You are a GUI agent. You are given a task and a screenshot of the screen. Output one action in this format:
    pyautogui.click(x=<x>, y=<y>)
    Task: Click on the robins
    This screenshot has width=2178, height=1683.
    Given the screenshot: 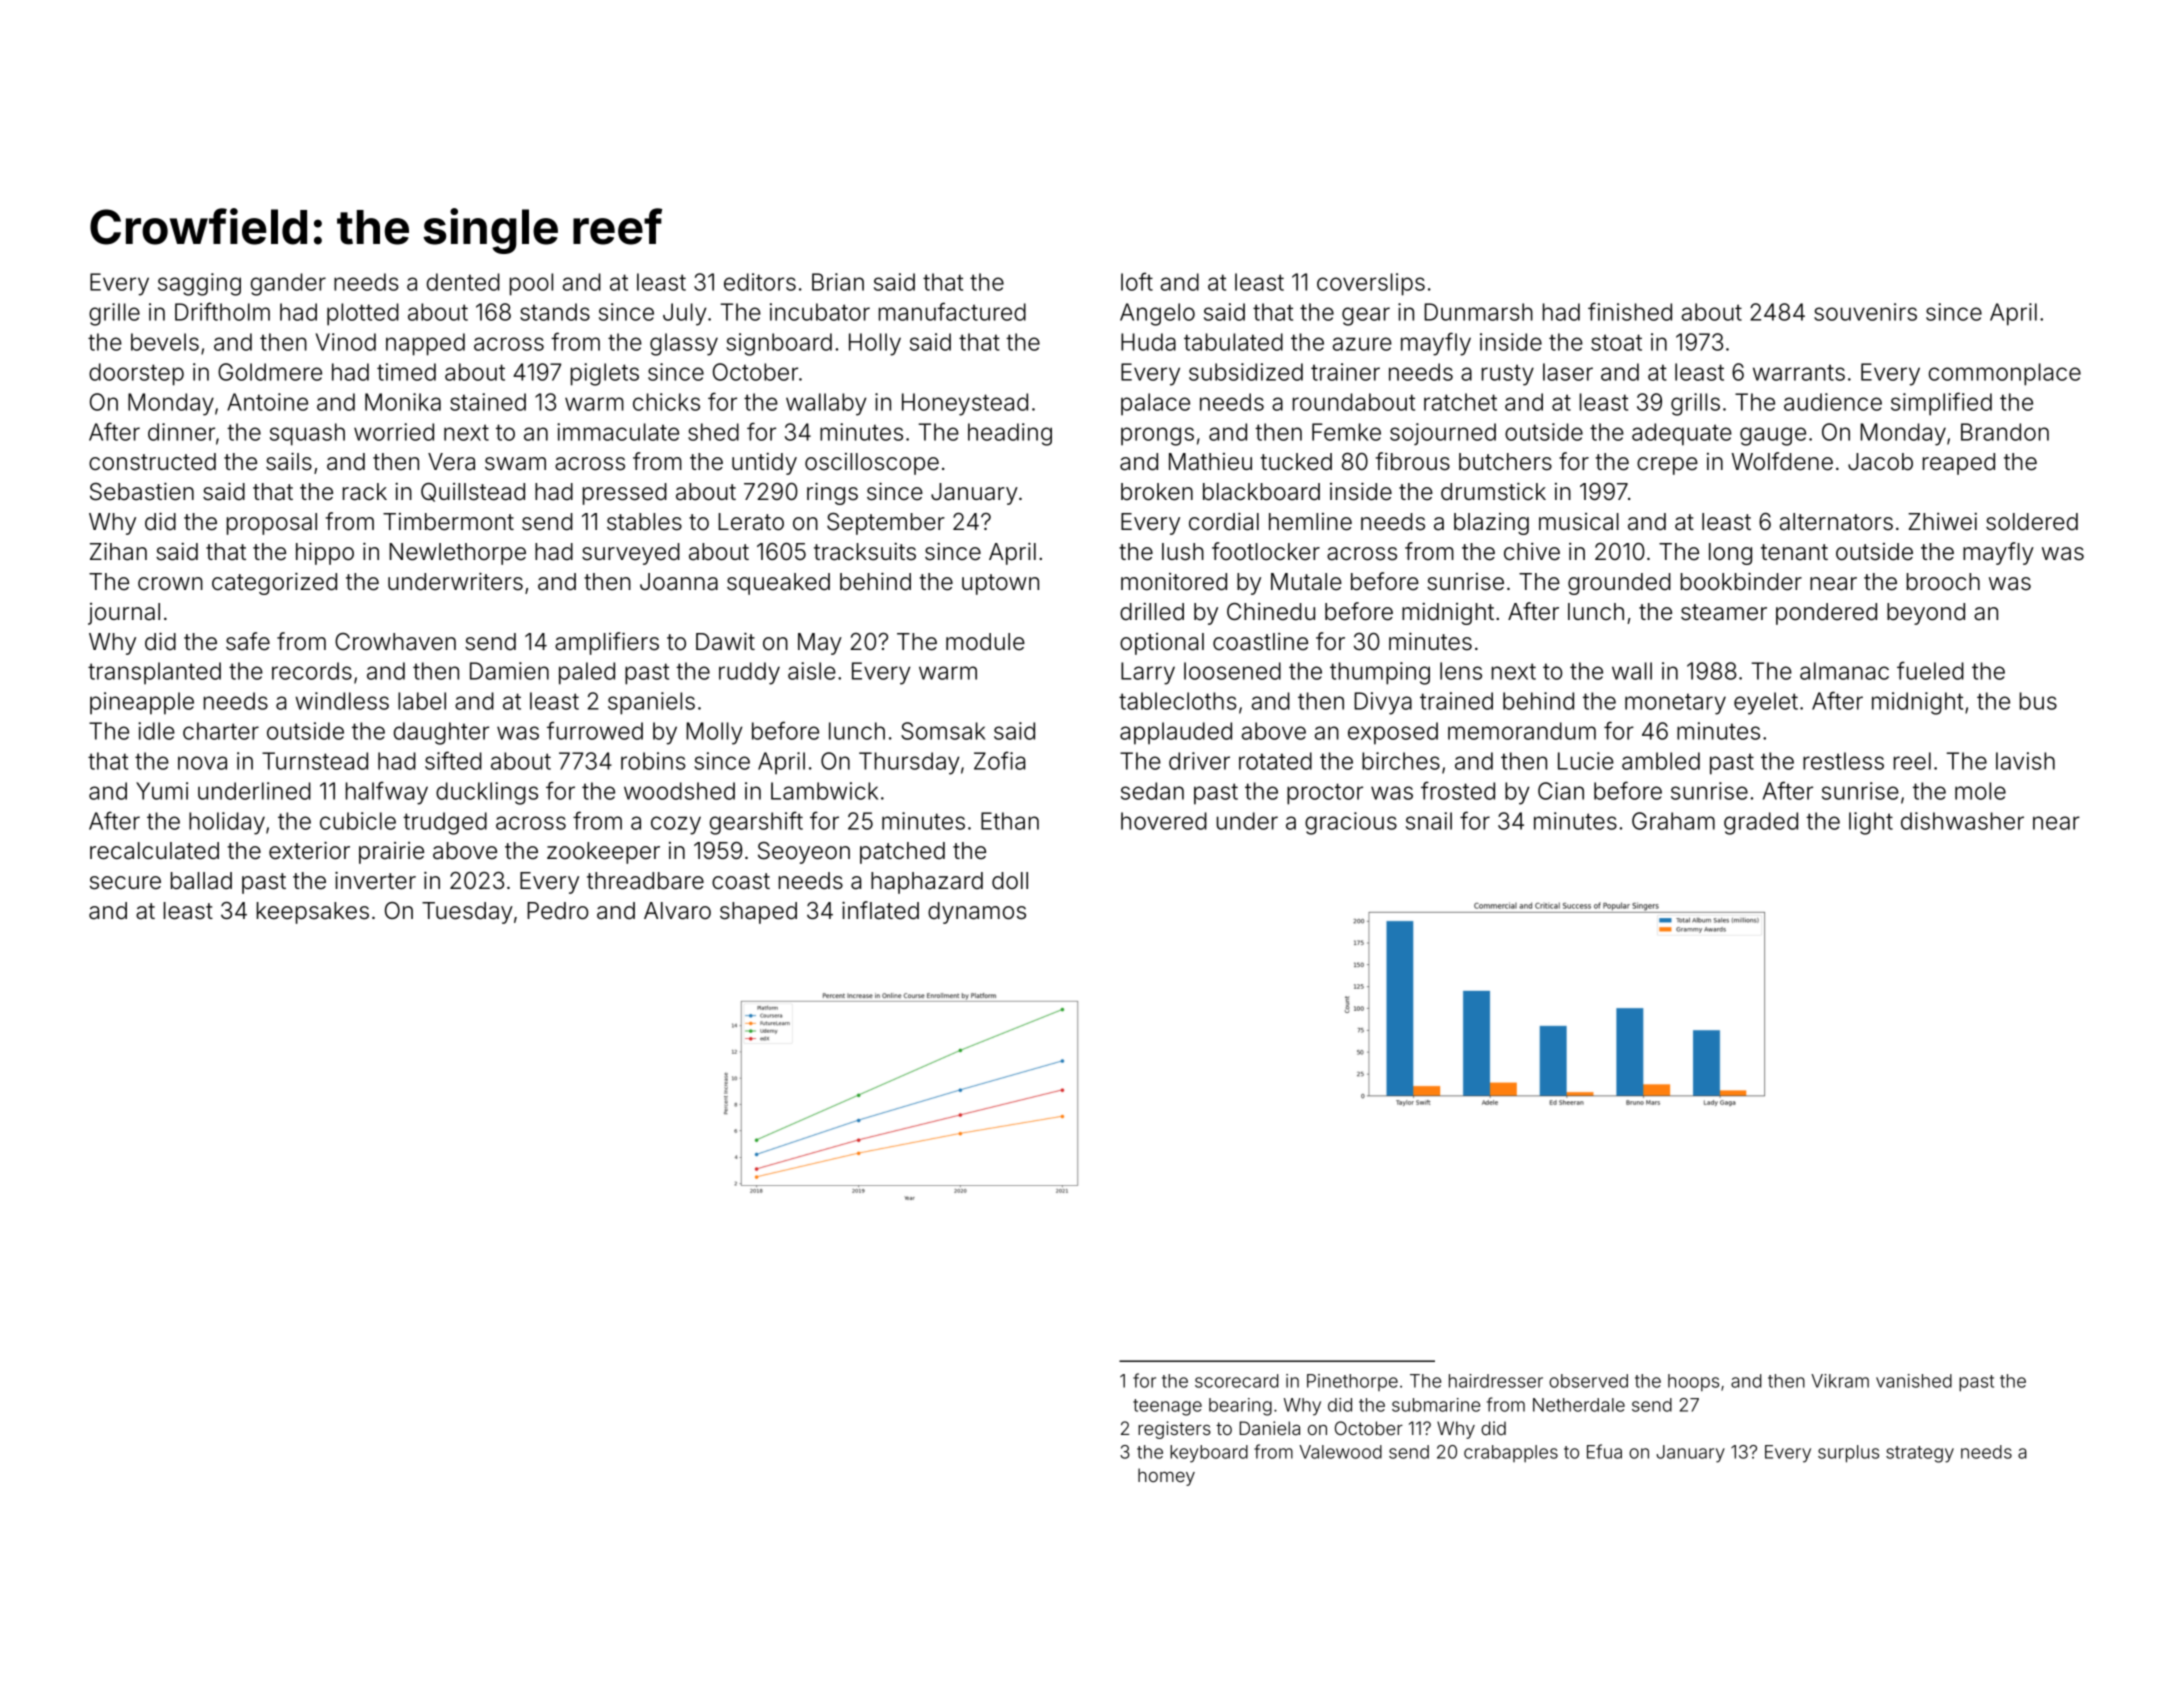 What is the action you would take?
    pyautogui.click(x=653, y=761)
